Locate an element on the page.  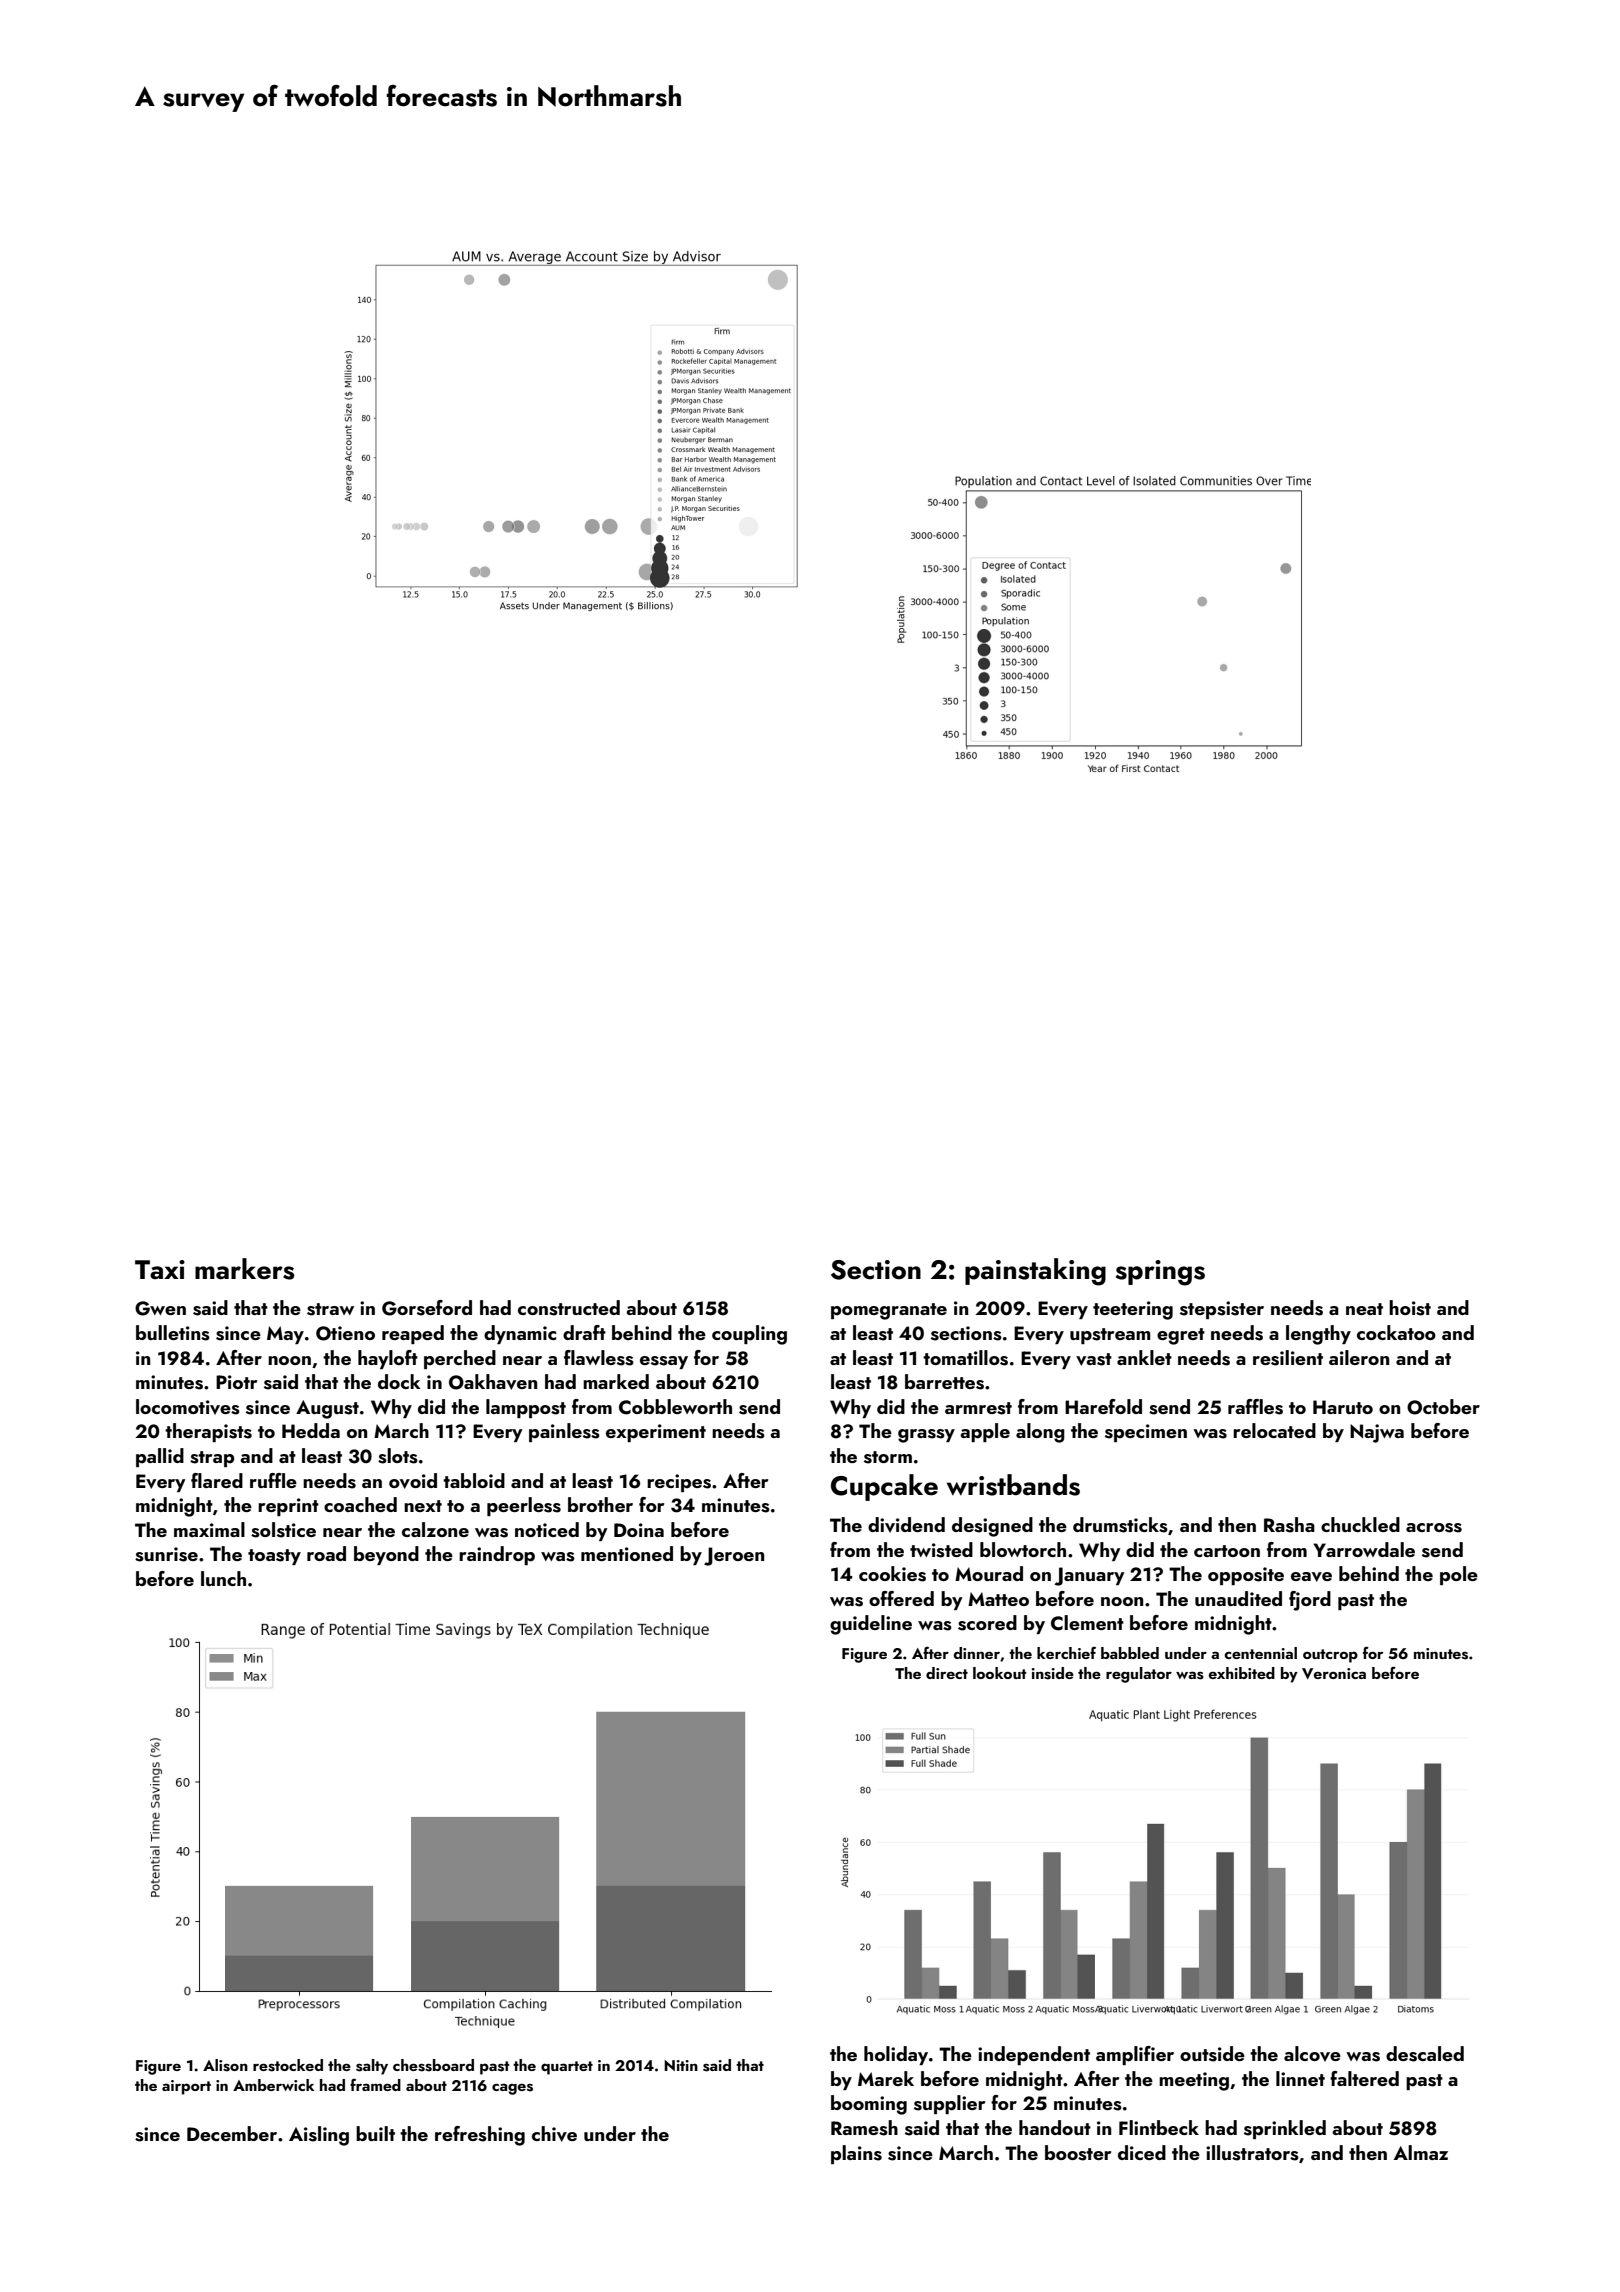
alcove is located at coordinates (1312, 2054).
